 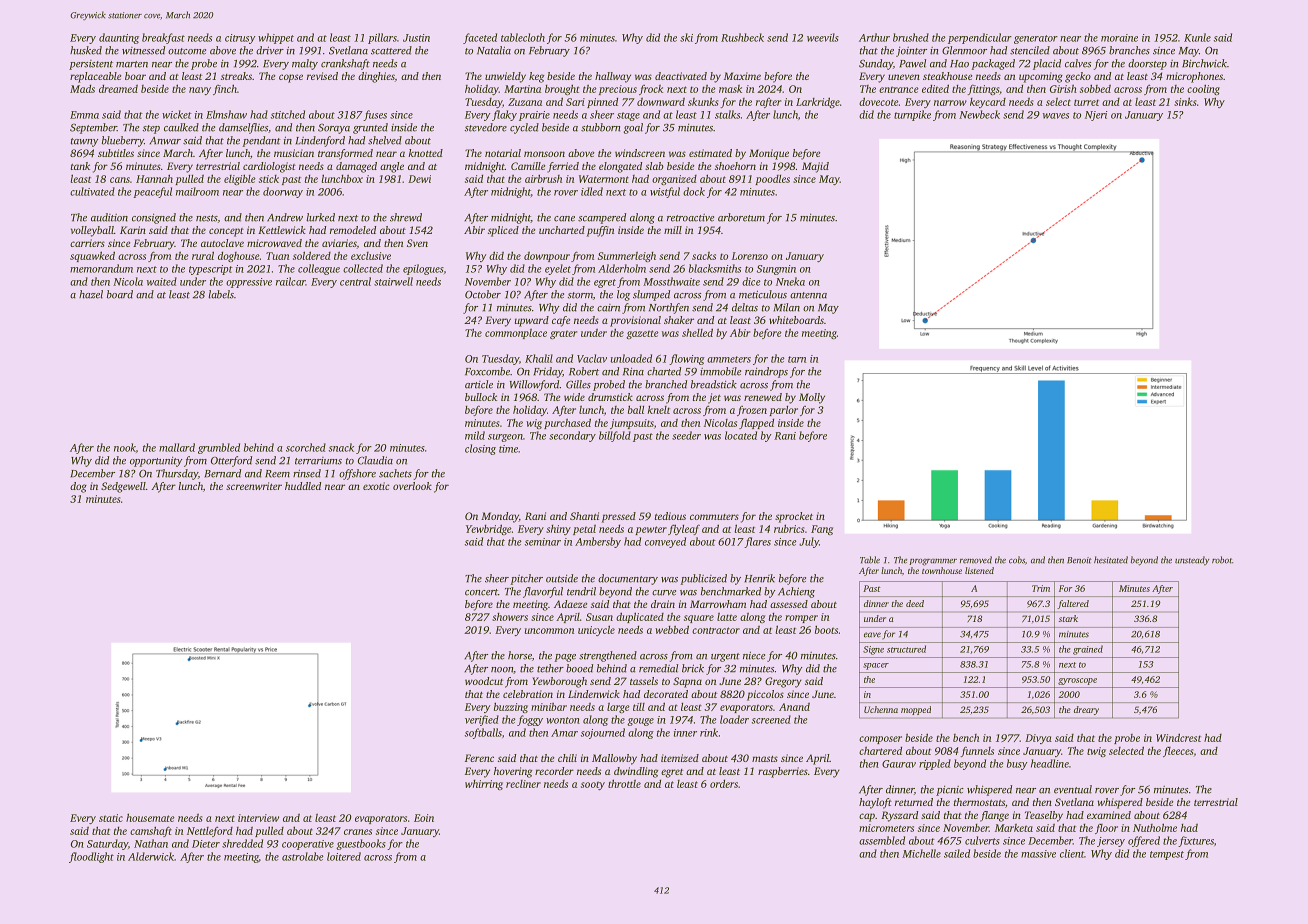 I want to click on Lindenford, so click(x=320, y=141).
